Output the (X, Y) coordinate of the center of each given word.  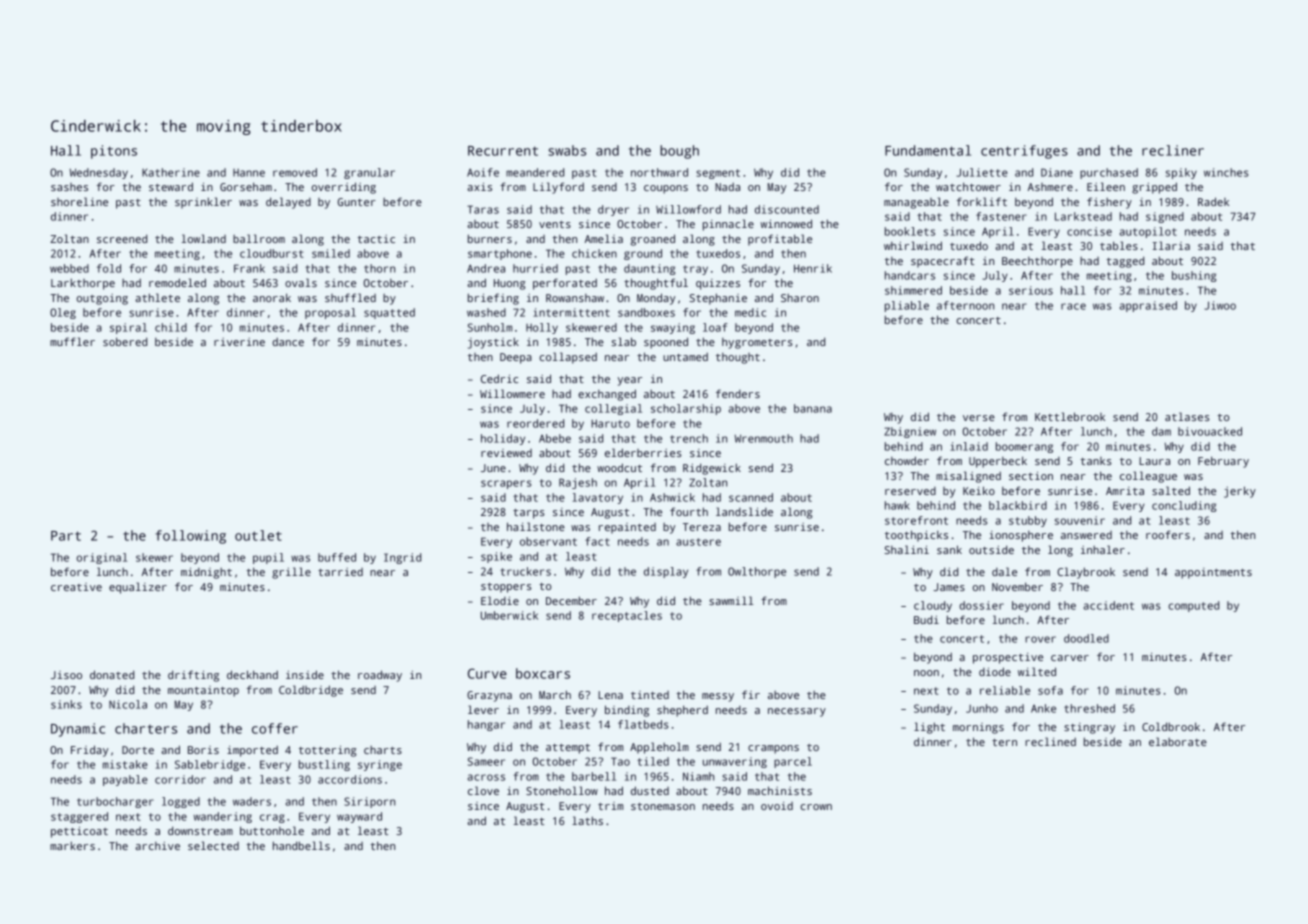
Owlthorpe (757, 572)
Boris (203, 750)
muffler (72, 341)
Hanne (249, 173)
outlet (258, 535)
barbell (594, 776)
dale (1004, 571)
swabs (567, 150)
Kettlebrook (1070, 416)
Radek (1213, 201)
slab (624, 341)
